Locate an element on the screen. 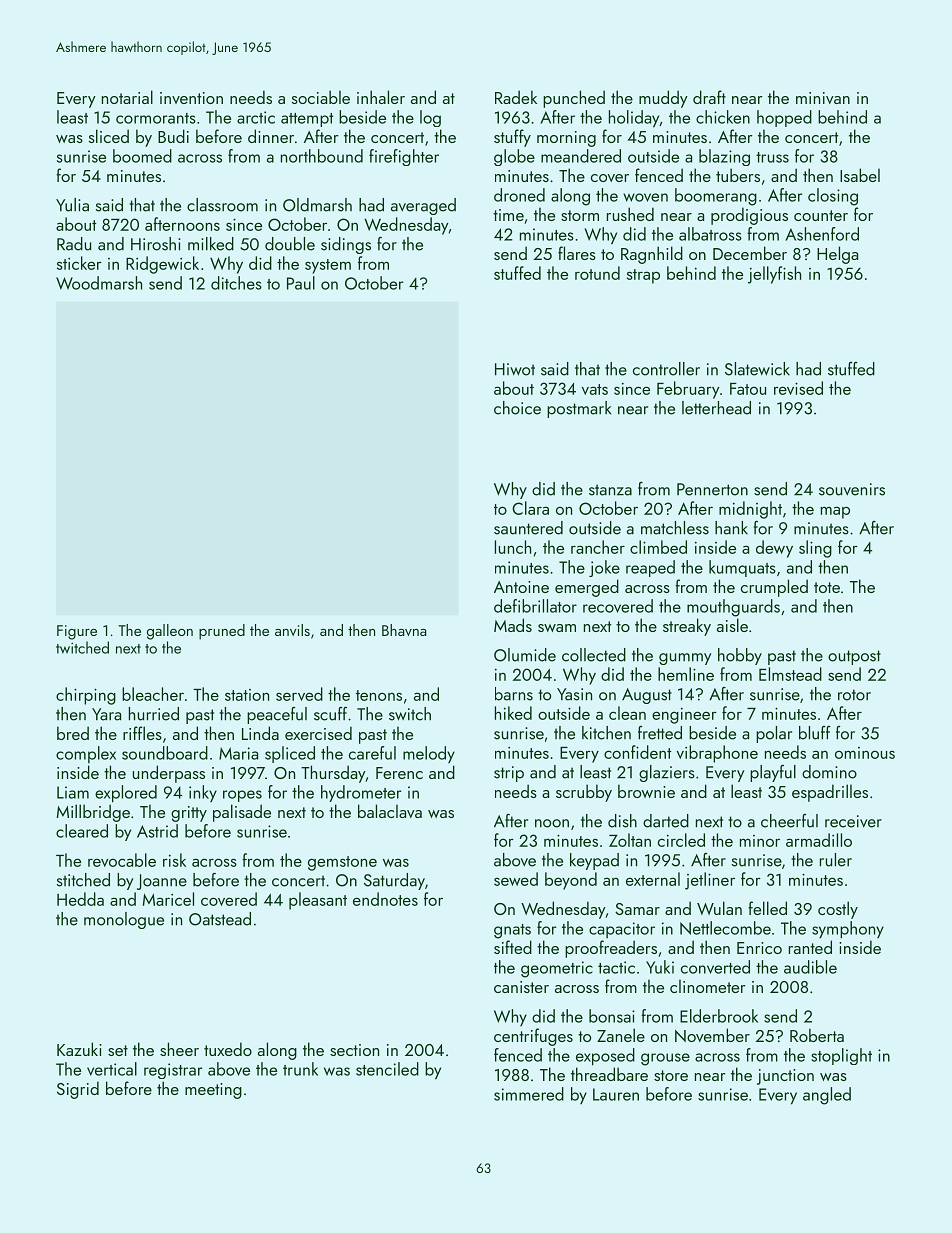 The image size is (952, 1233). tubers is located at coordinates (738, 175).
